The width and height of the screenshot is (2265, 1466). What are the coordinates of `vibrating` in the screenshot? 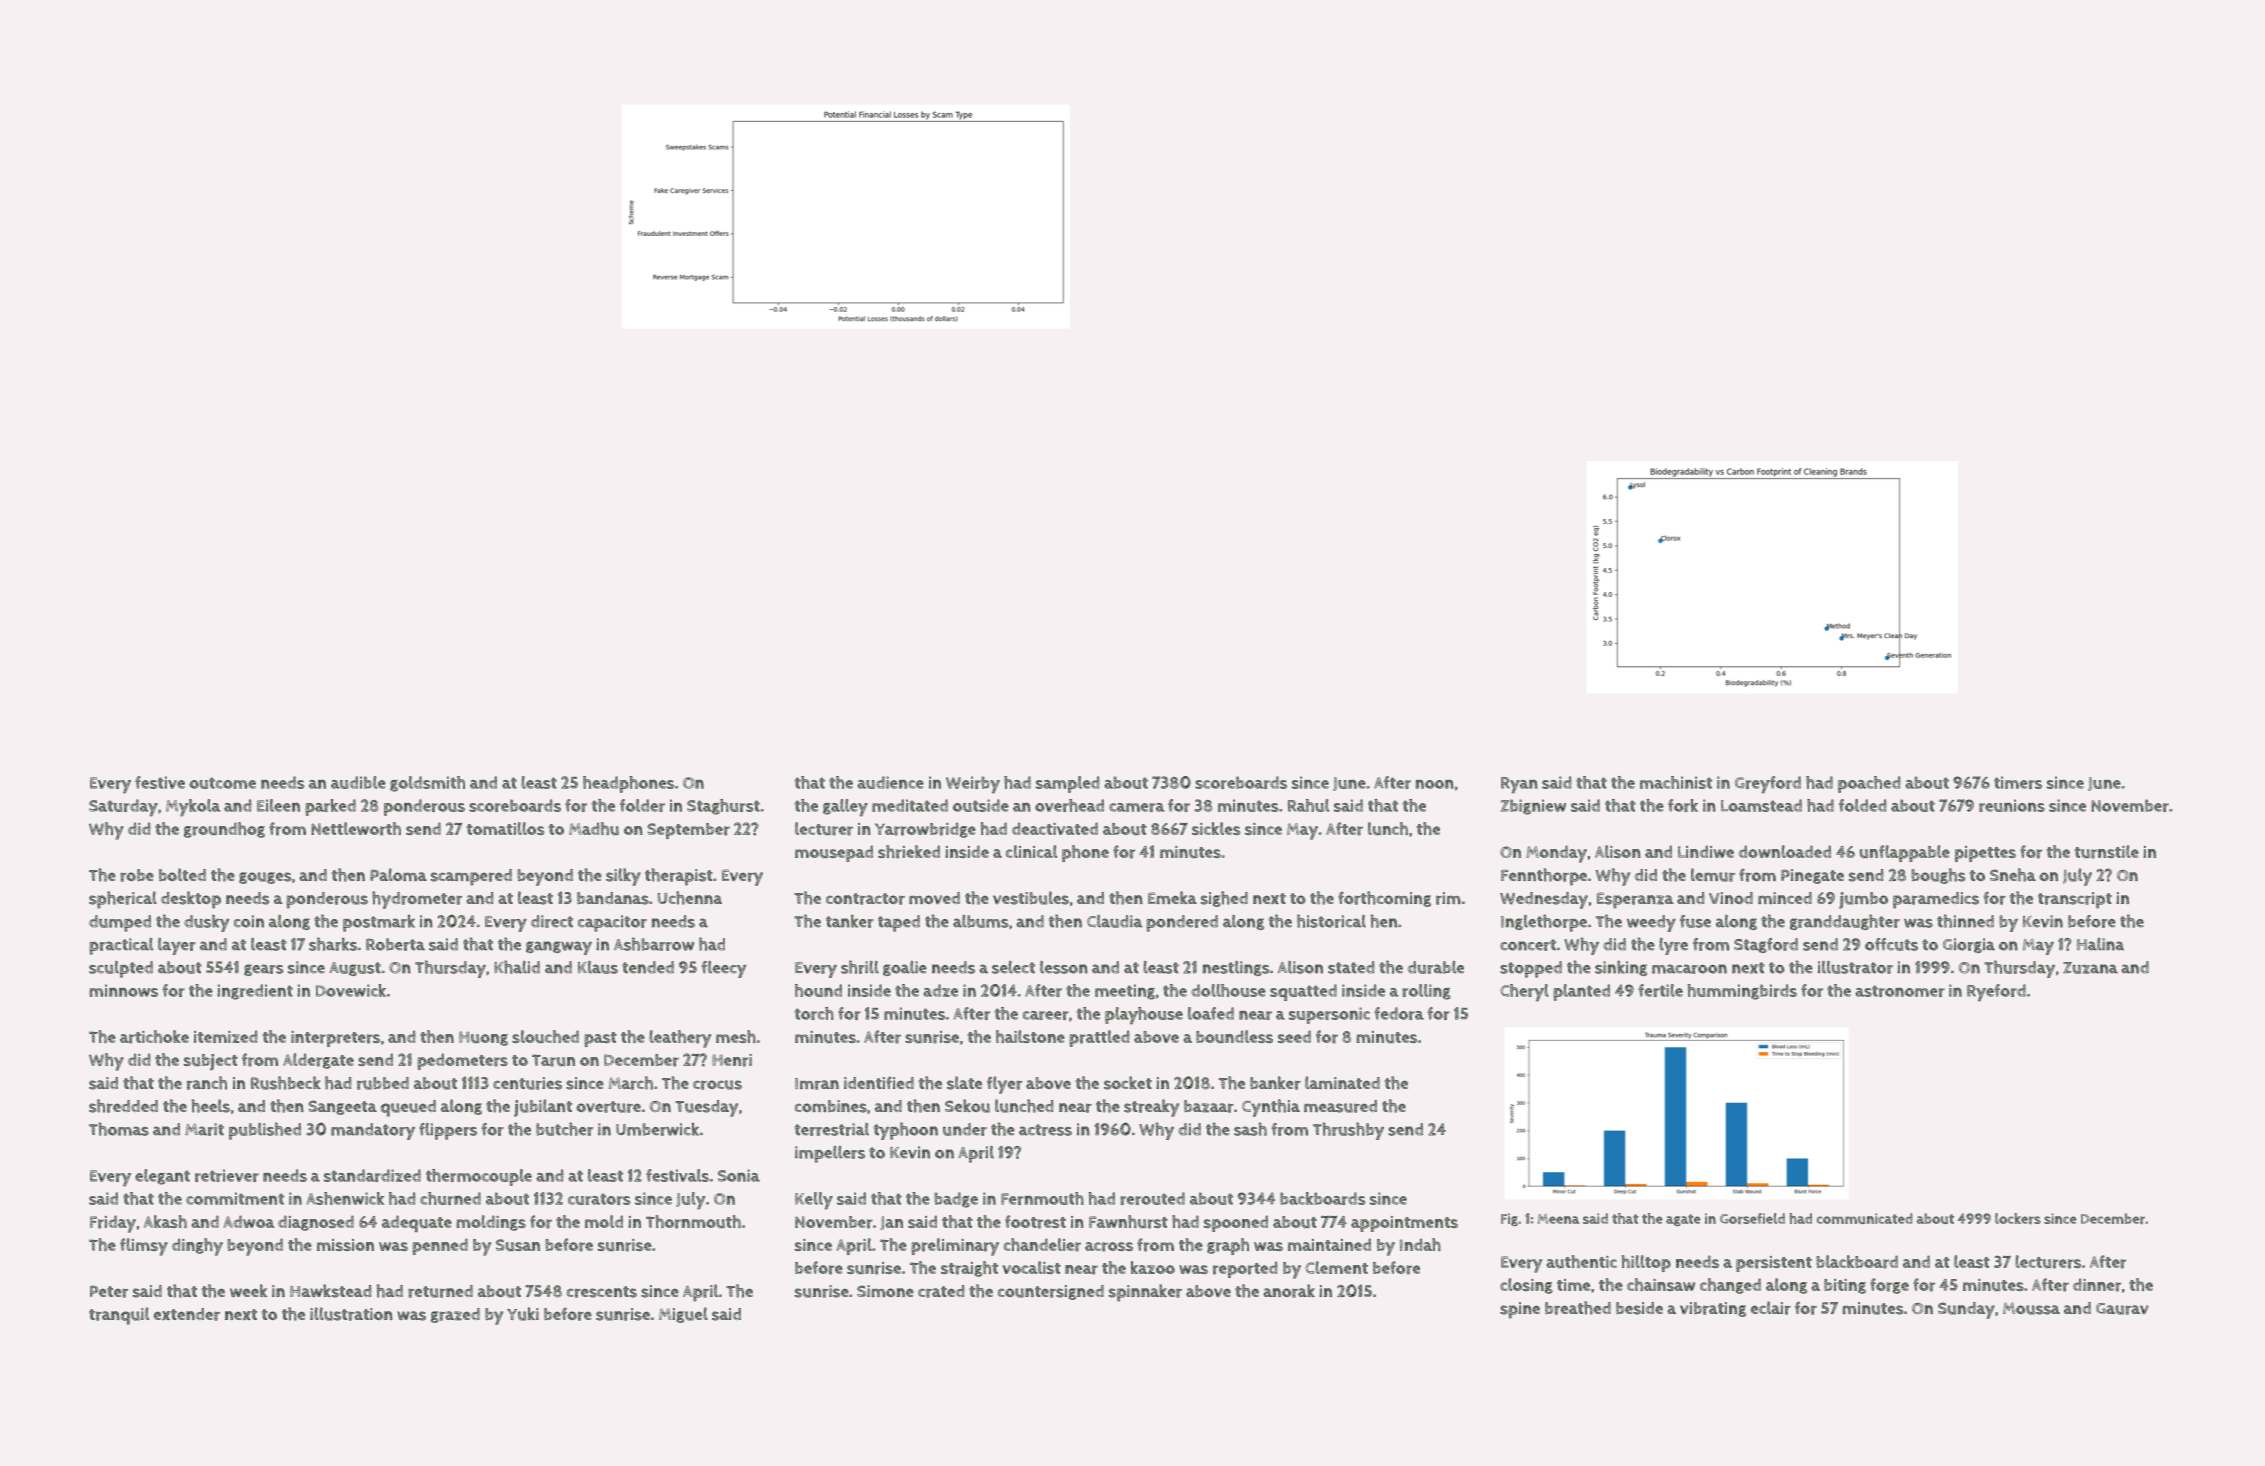 It's located at (1713, 1309).
